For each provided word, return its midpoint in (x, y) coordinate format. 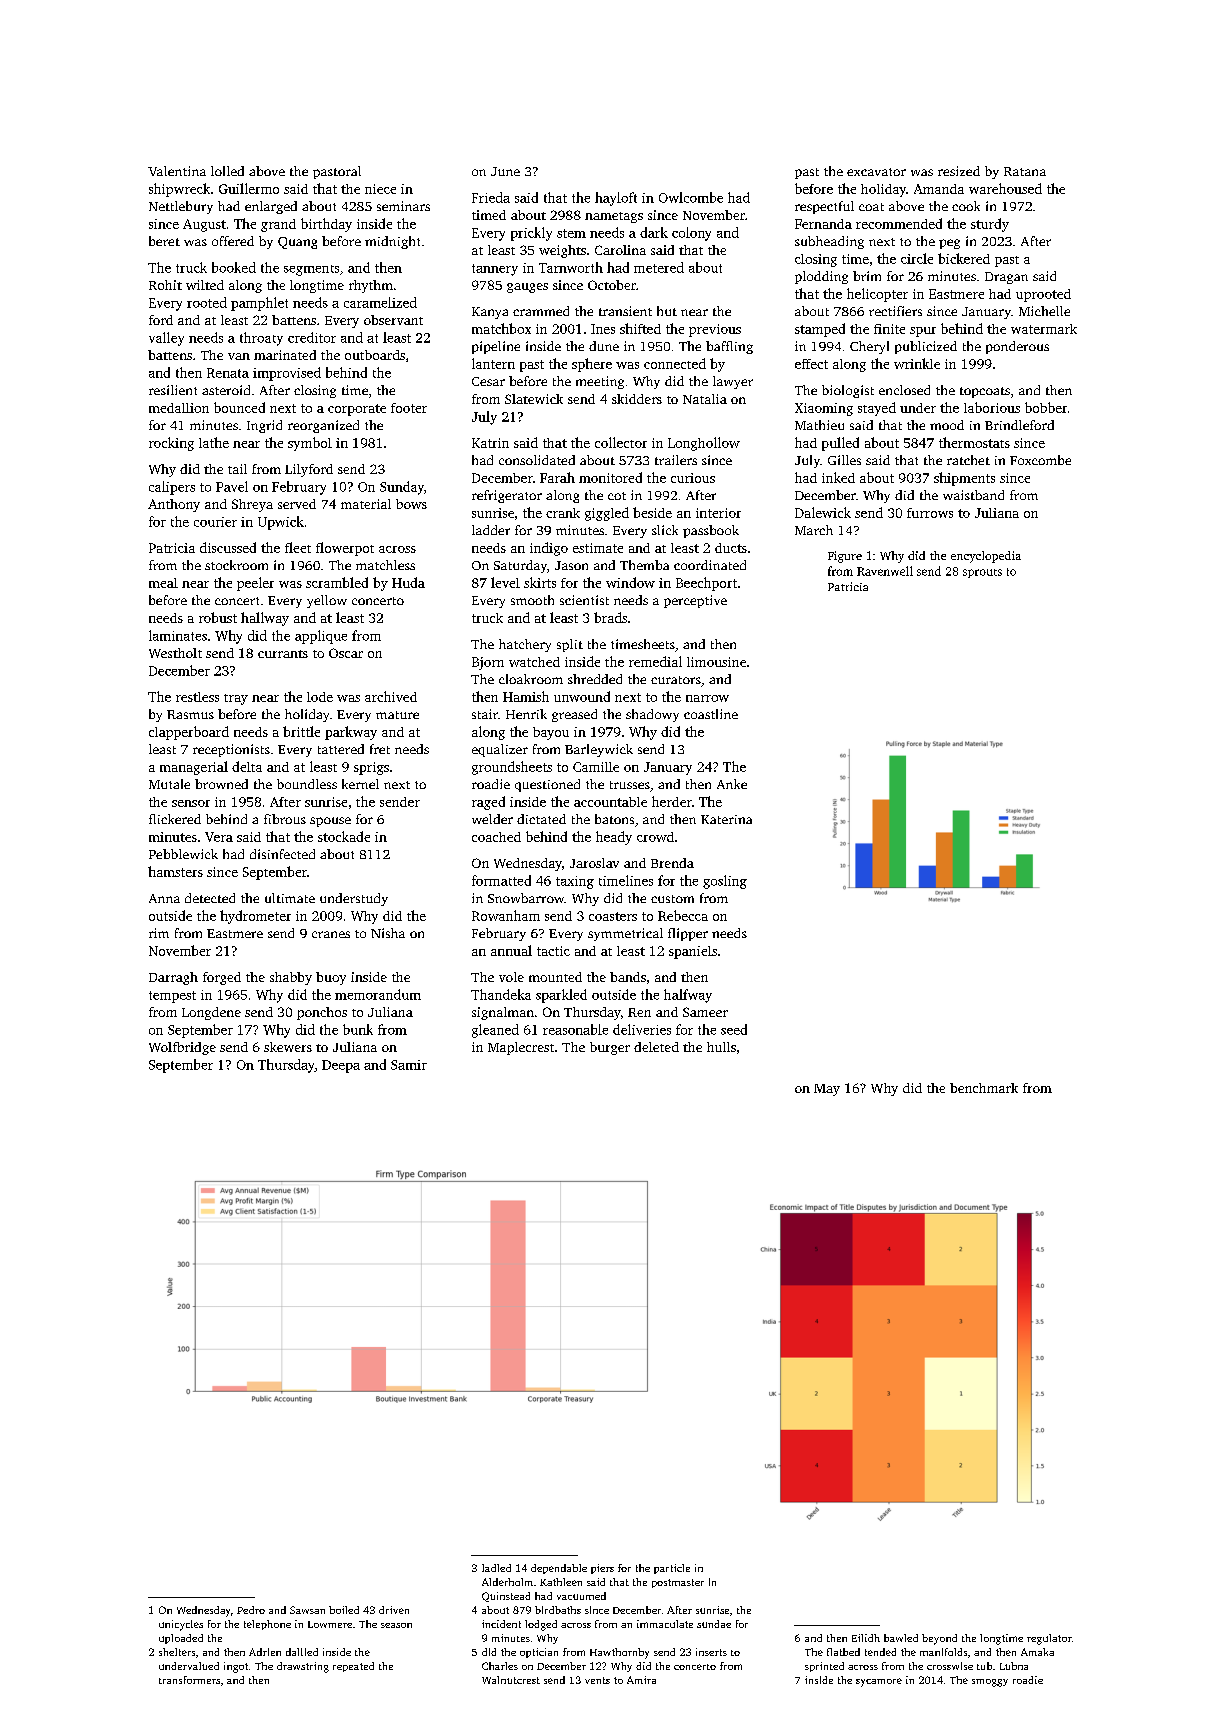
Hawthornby (619, 1653)
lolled (227, 171)
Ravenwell (885, 571)
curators (676, 680)
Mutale (169, 784)
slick (665, 530)
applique (321, 637)
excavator (876, 172)
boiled (344, 1610)
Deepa (341, 1066)
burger (610, 1048)
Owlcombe (691, 197)
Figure (845, 557)
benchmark (984, 1088)
